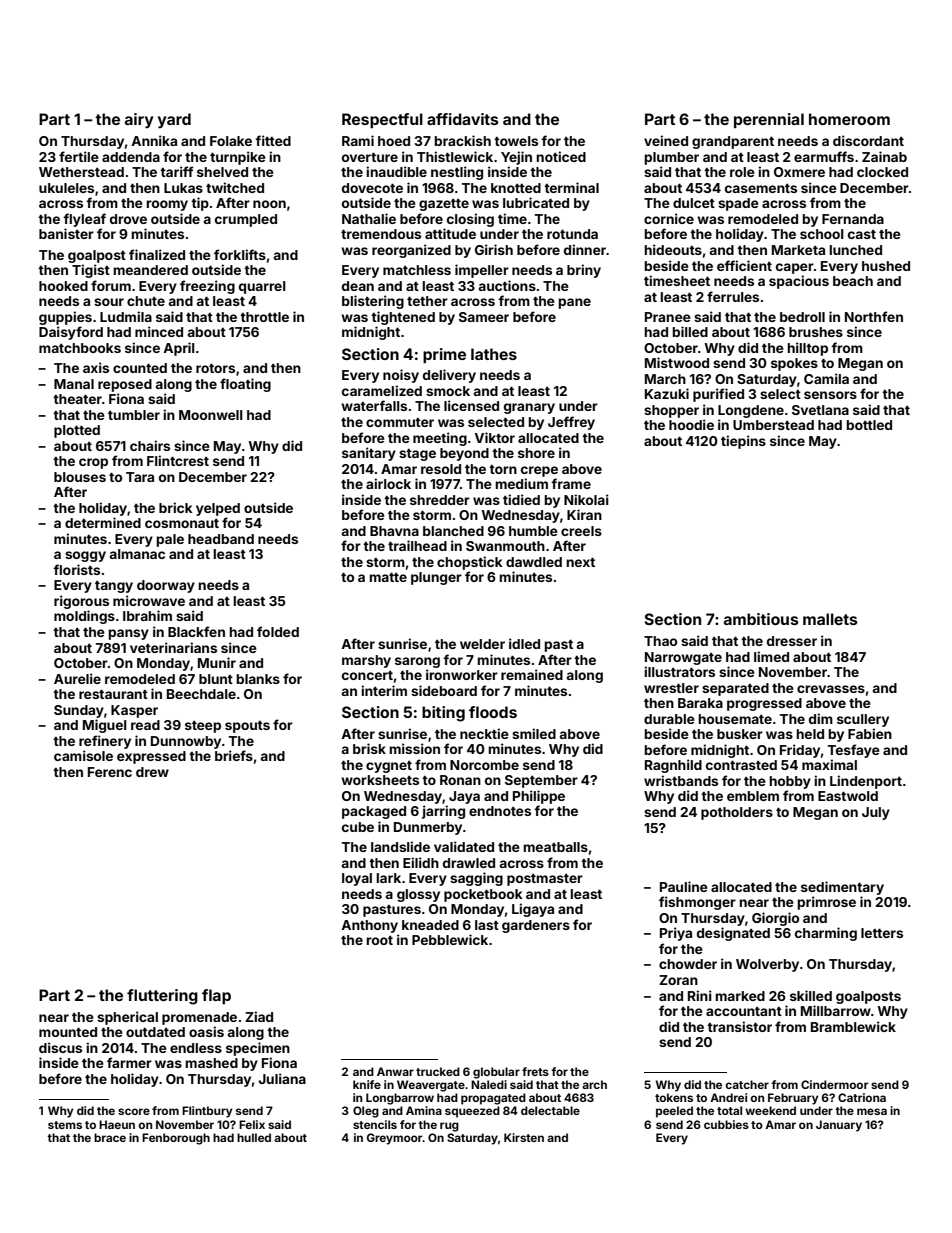 The height and width of the document is (1233, 952). Describe the element at coordinates (218, 509) in the document. I see `yelped` at that location.
